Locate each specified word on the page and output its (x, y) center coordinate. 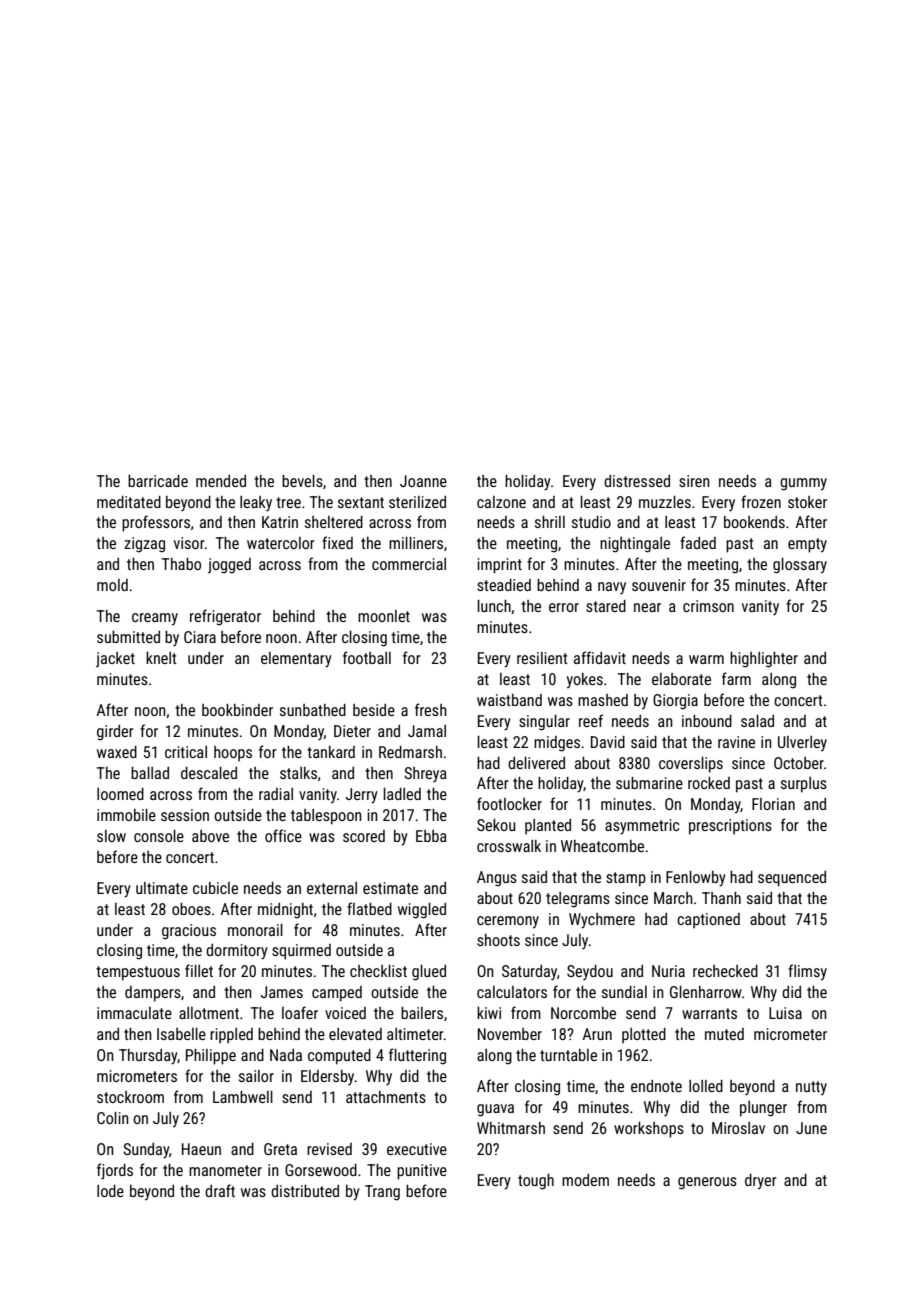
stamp (626, 879)
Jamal (427, 731)
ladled (402, 794)
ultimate (162, 888)
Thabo (181, 564)
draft (220, 1190)
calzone (501, 502)
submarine (649, 783)
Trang (382, 1193)
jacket (115, 659)
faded (698, 542)
